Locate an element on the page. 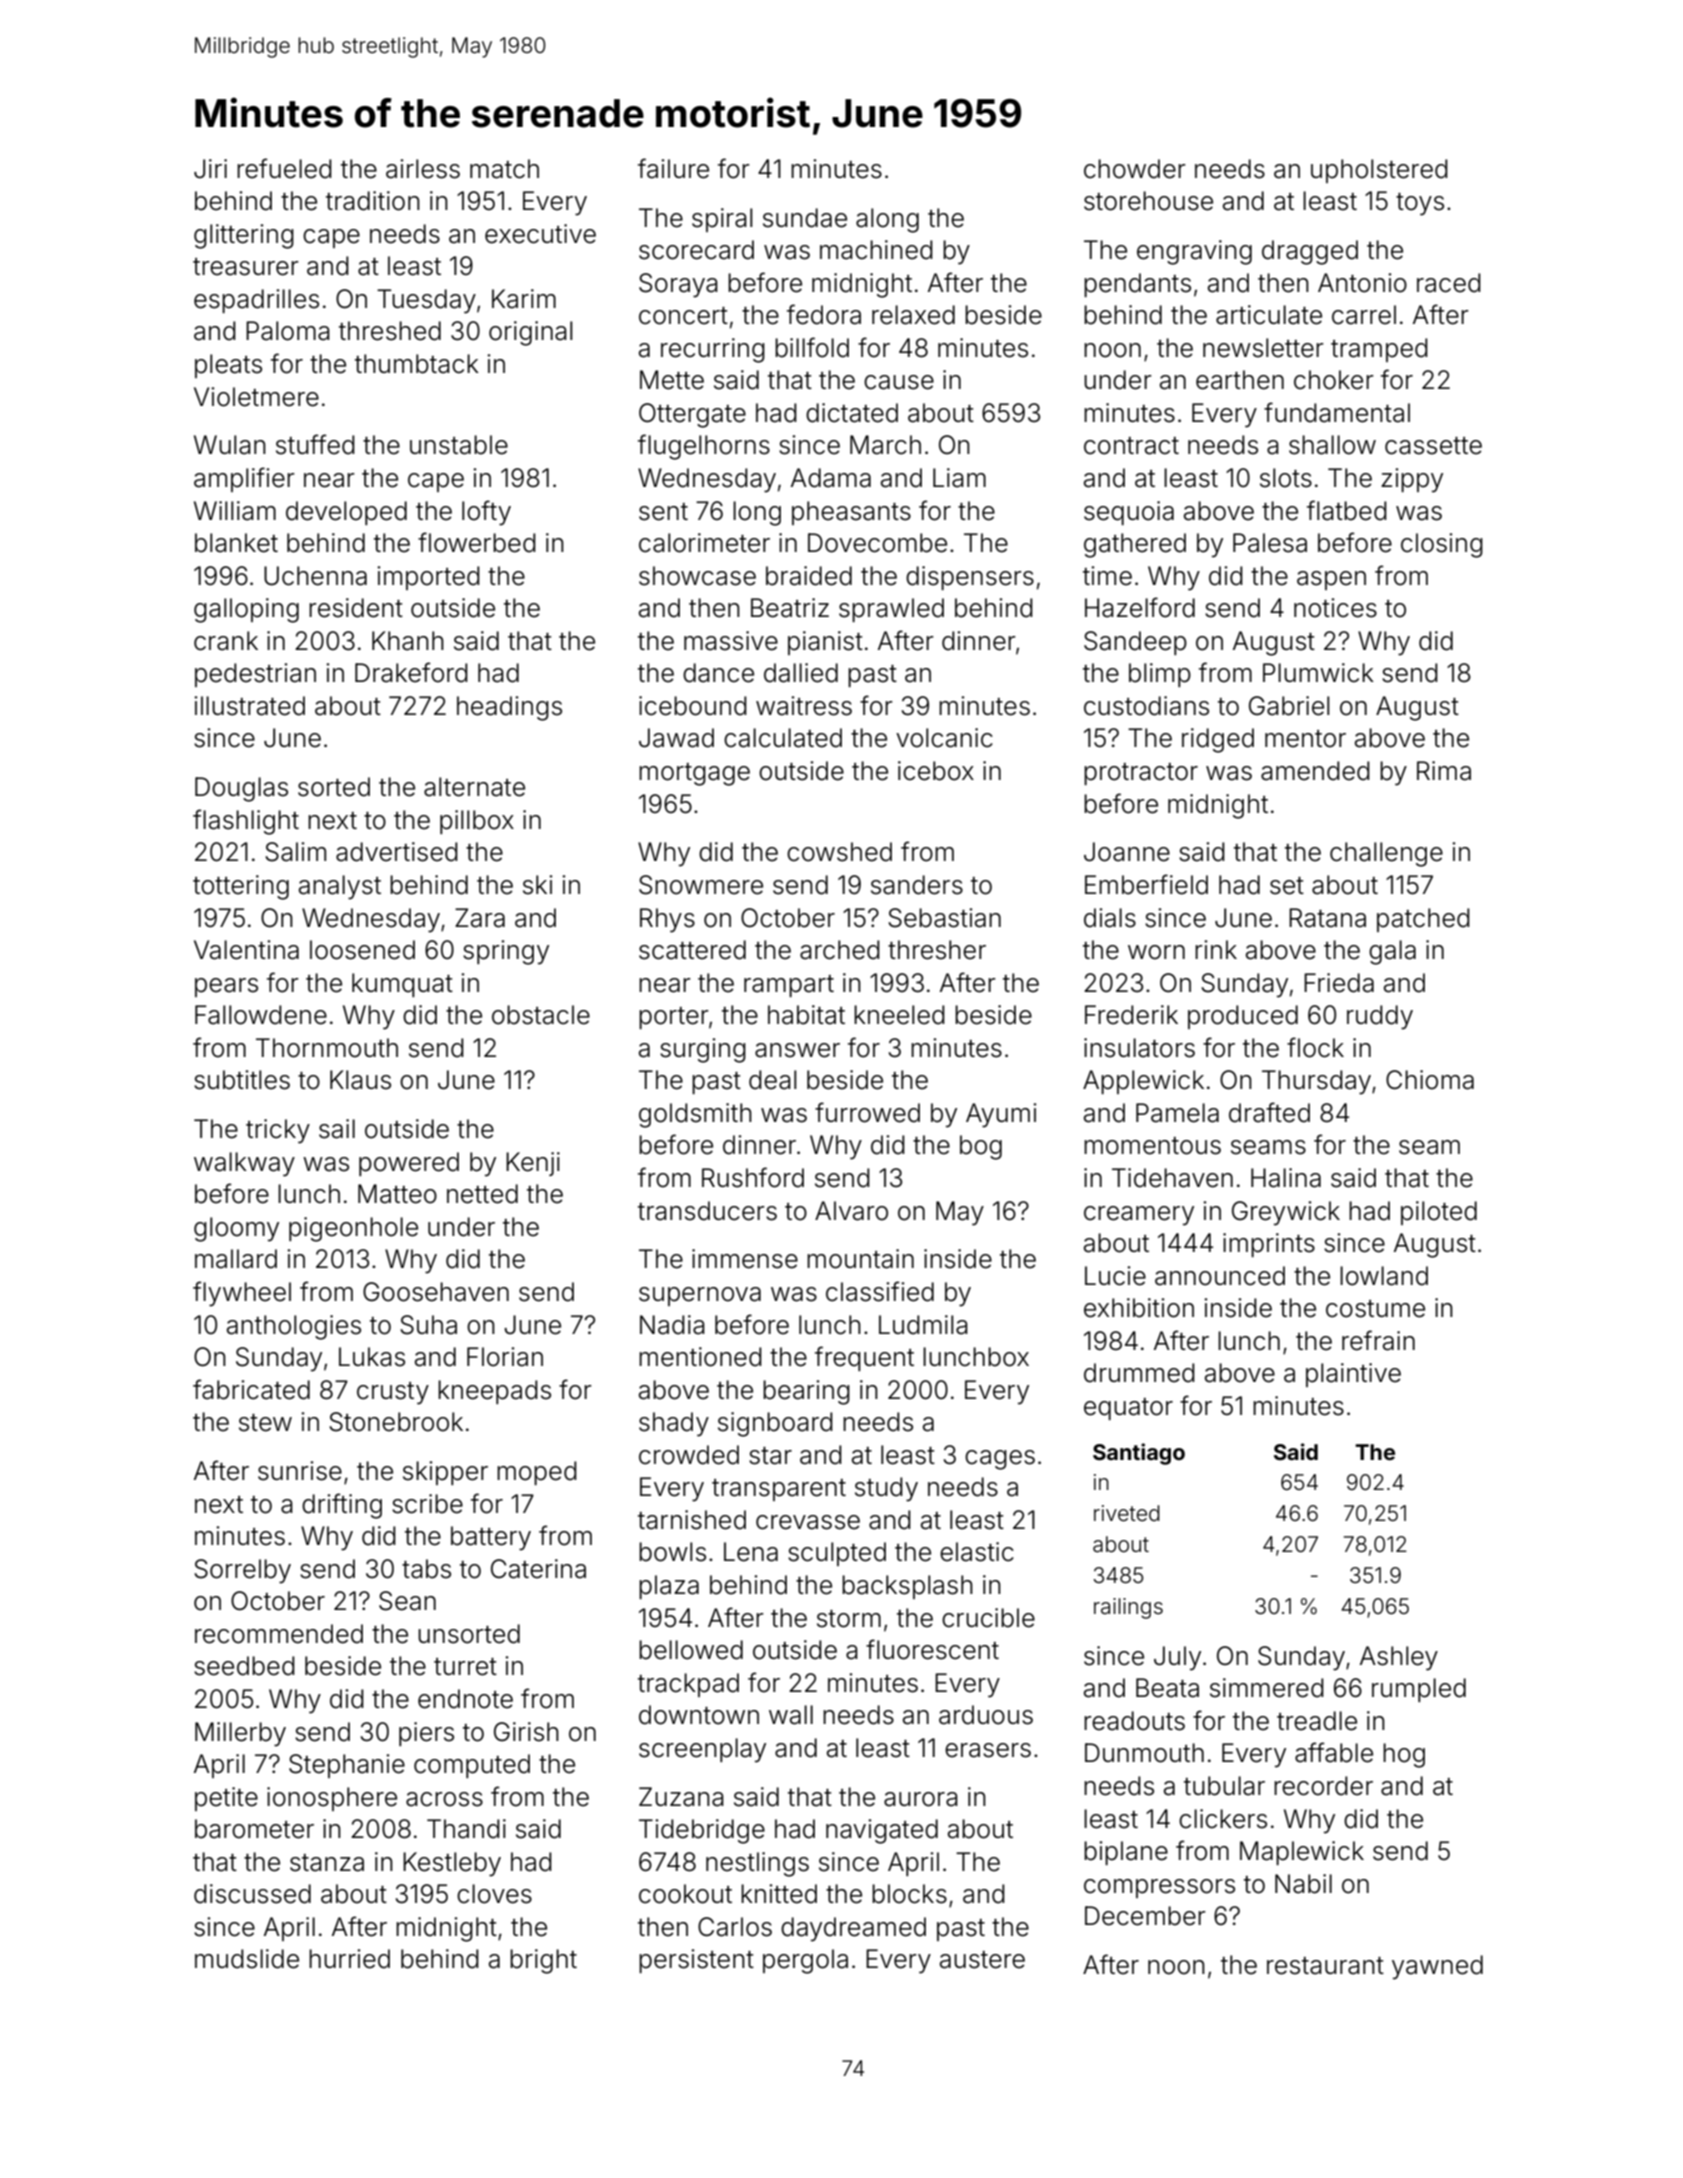 The height and width of the document is (2178, 1683). fedora is located at coordinates (824, 314).
